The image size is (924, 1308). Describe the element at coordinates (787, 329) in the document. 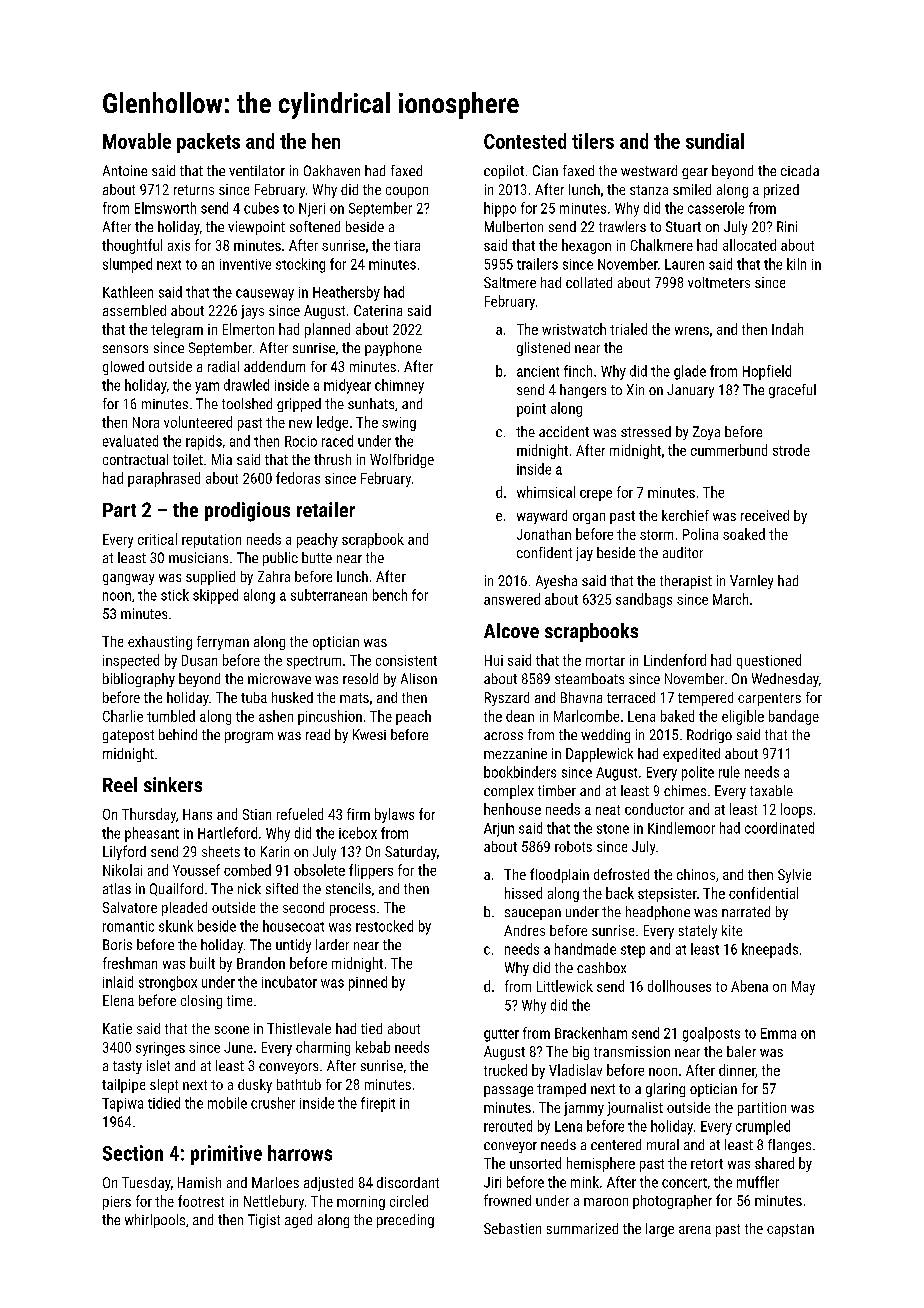

I see `Indah` at that location.
